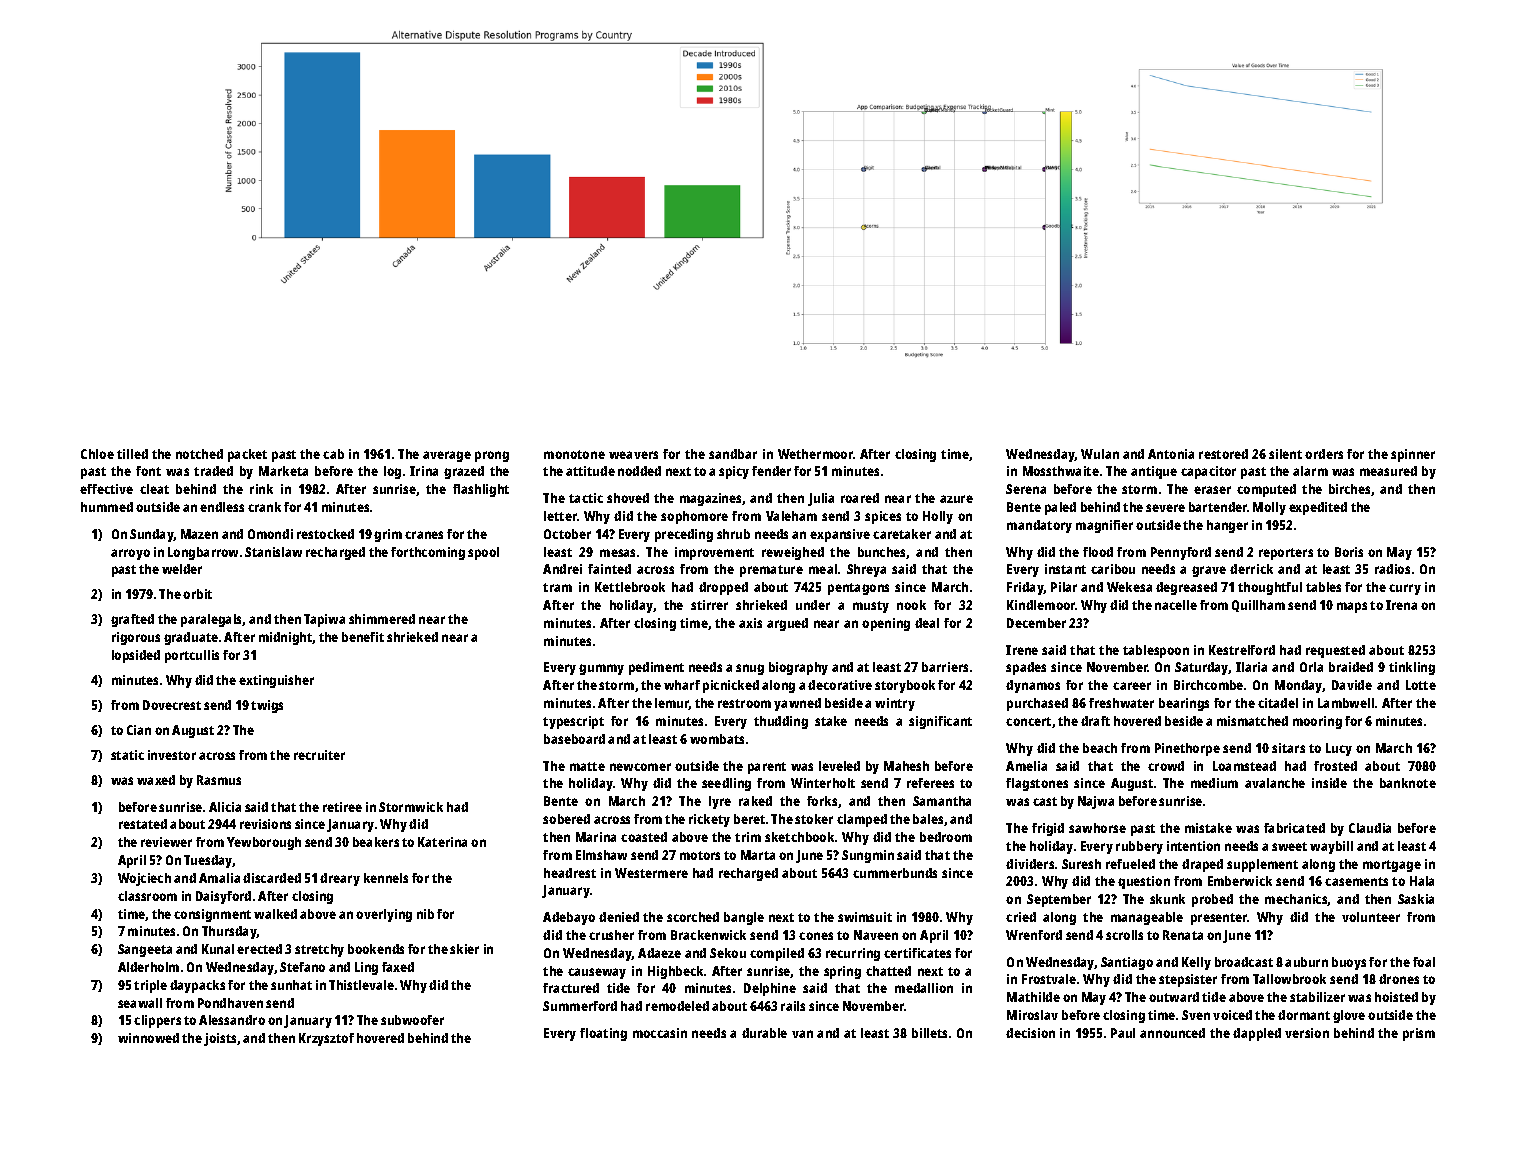 This screenshot has width=1517, height=1172. What do you see at coordinates (276, 681) in the screenshot?
I see `extinguisher` at bounding box center [276, 681].
